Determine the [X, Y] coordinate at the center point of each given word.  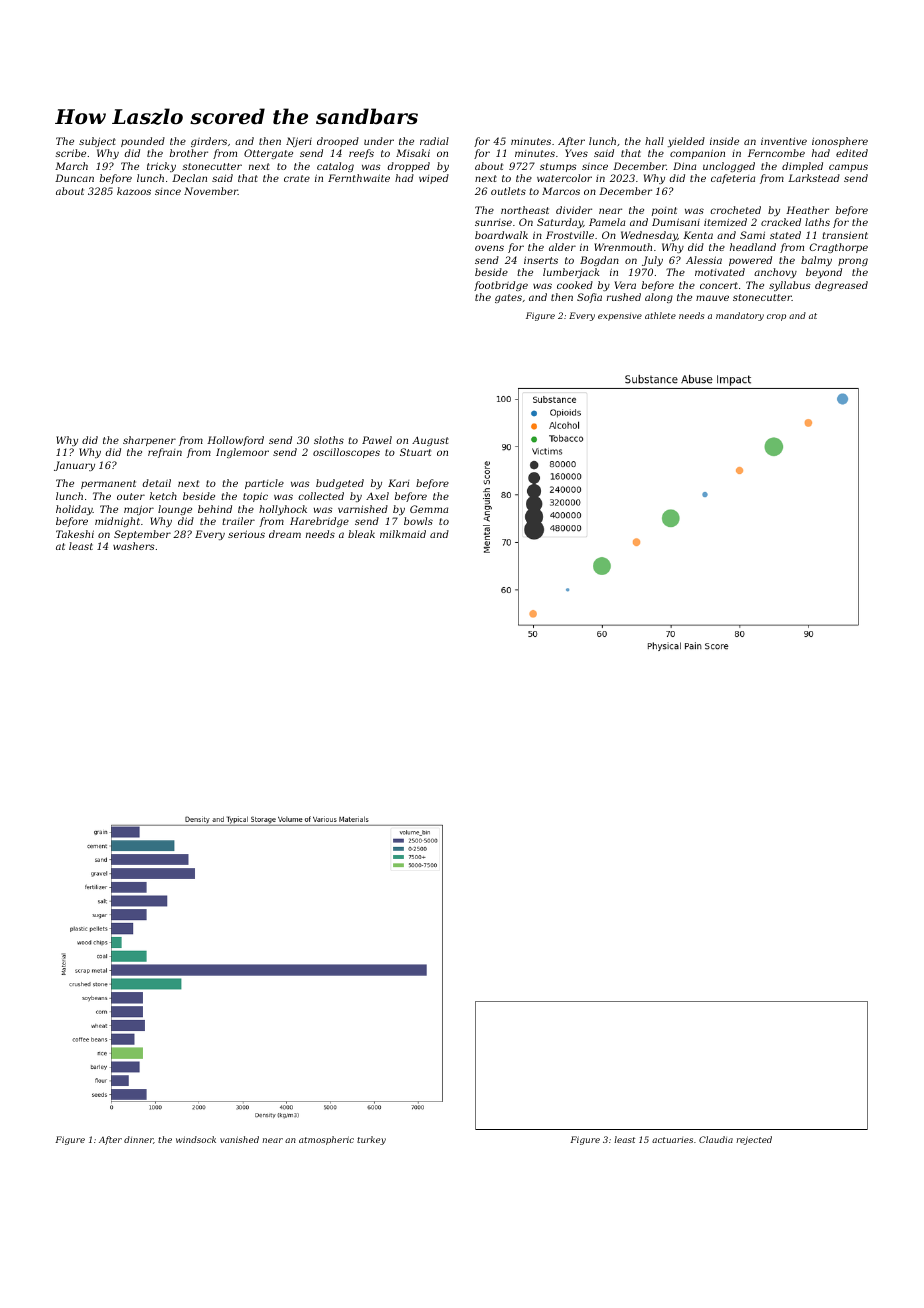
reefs [361, 154]
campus [848, 168]
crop [776, 317]
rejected [754, 1140]
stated [785, 235]
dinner [138, 1139]
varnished [363, 509]
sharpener [149, 441]
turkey [371, 1140]
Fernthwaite [359, 178]
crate [297, 178]
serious [246, 534]
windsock [196, 1139]
